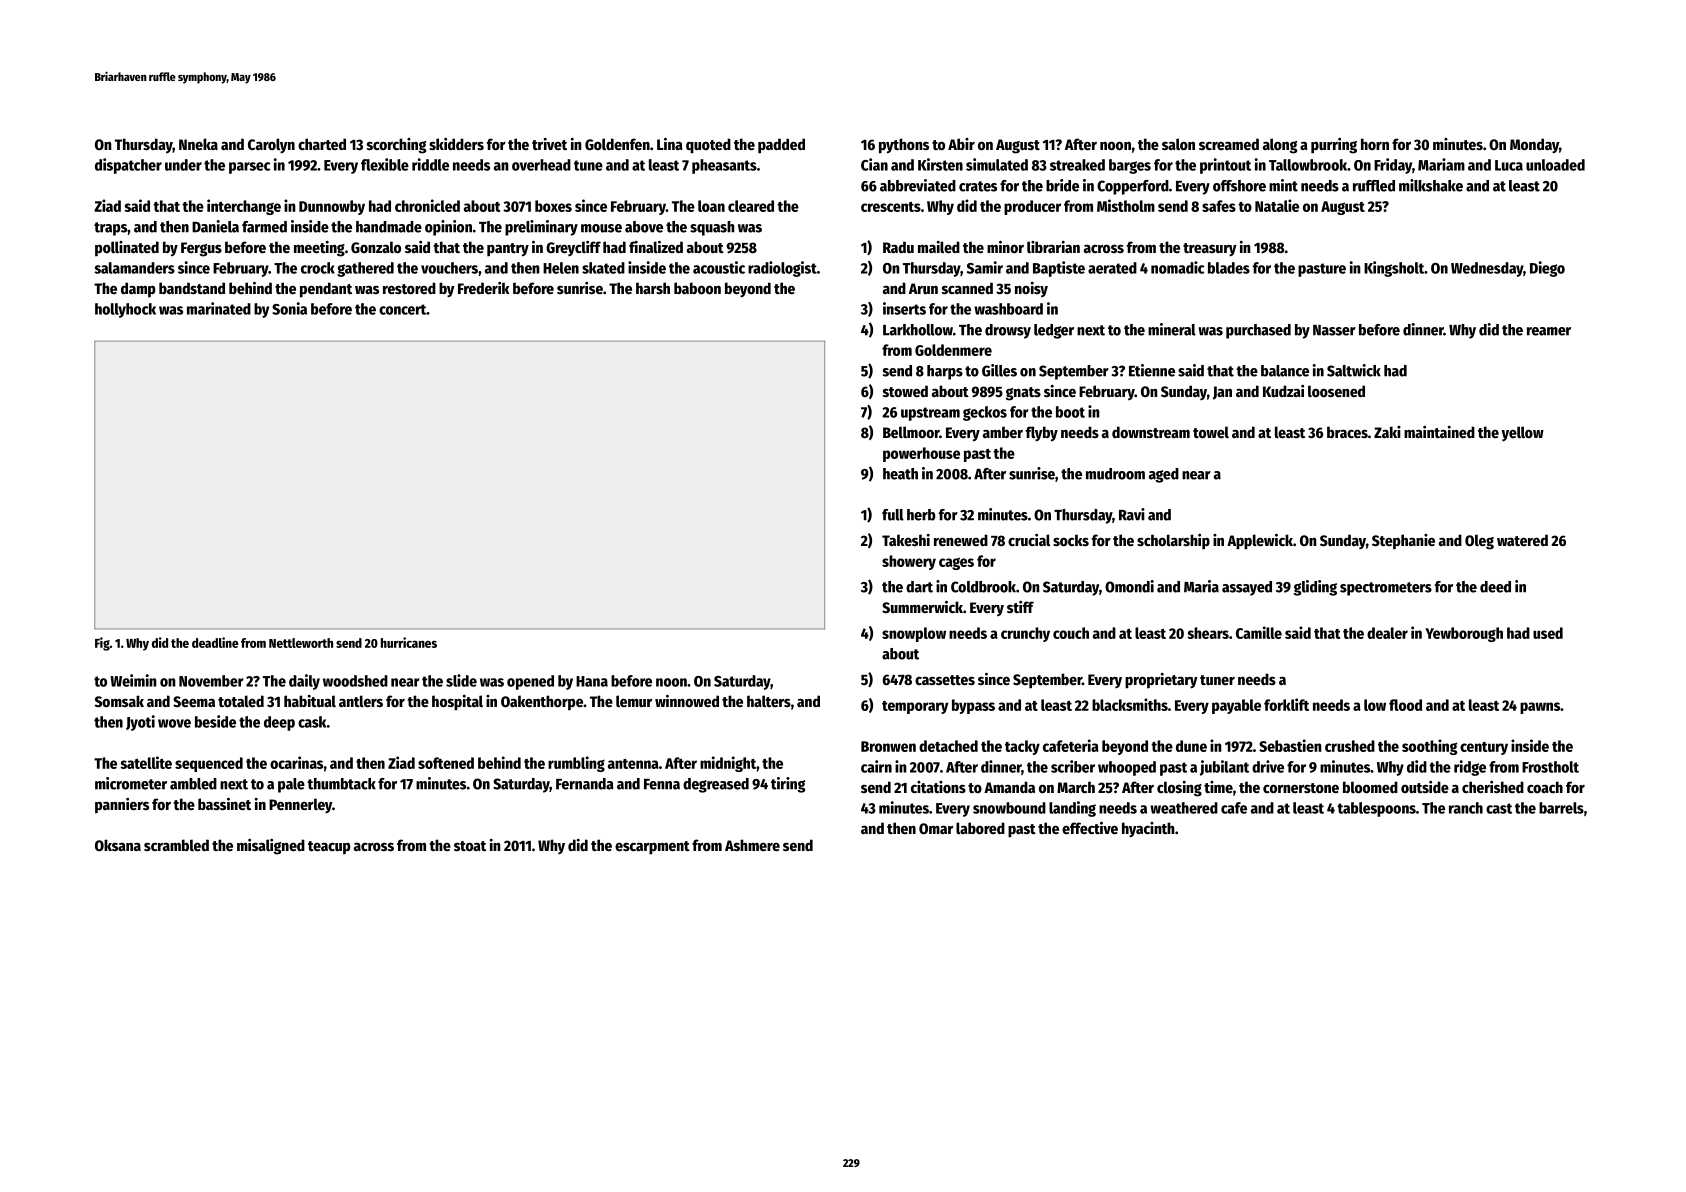 Image resolution: width=1686 pixels, height=1192 pixels. I want to click on pawns, so click(1540, 708).
